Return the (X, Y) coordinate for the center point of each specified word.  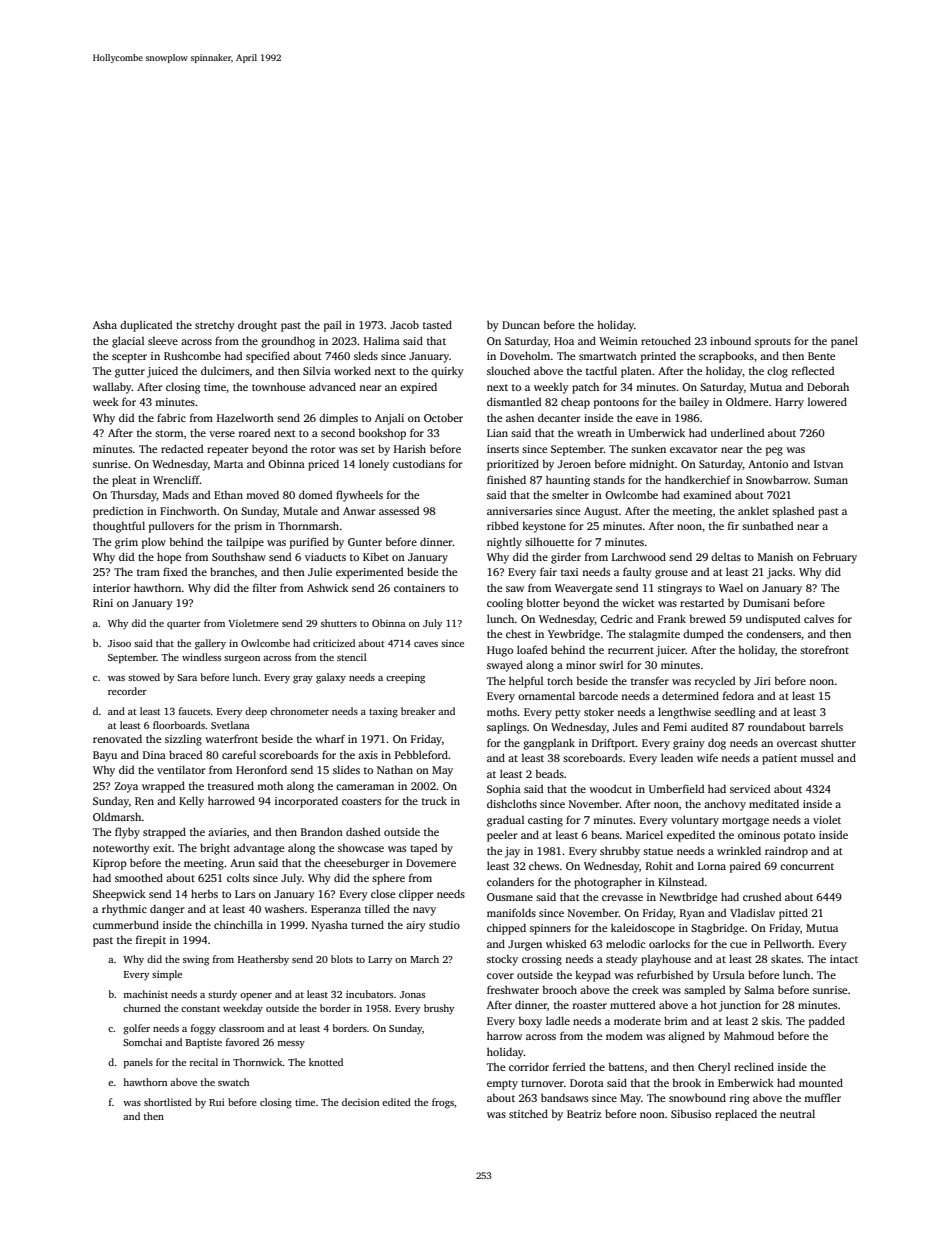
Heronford (261, 769)
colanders (510, 881)
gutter (130, 373)
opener (256, 997)
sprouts (773, 343)
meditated (774, 803)
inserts (503, 449)
